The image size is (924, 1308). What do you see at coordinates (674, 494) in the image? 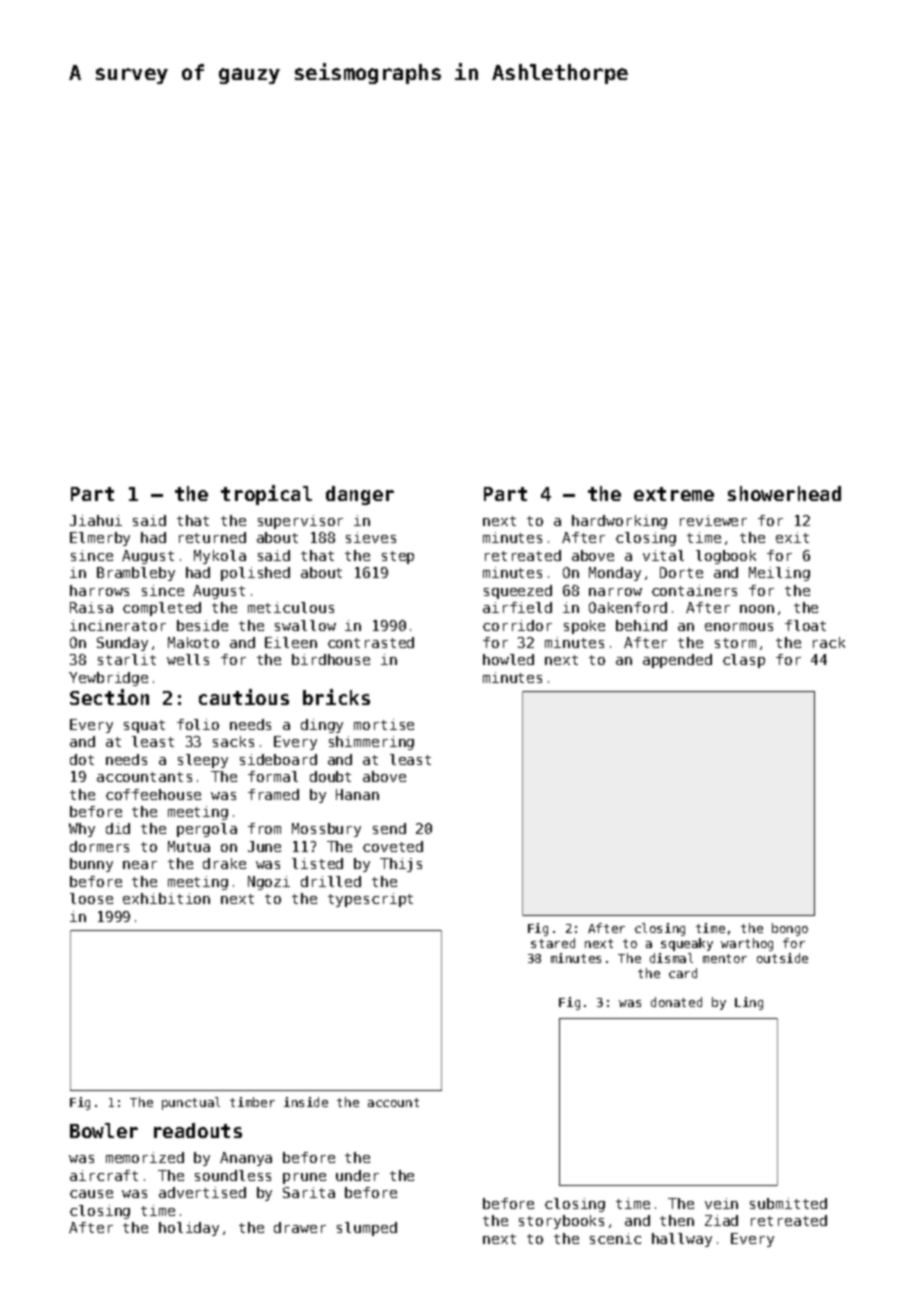
I see `extreme` at bounding box center [674, 494].
